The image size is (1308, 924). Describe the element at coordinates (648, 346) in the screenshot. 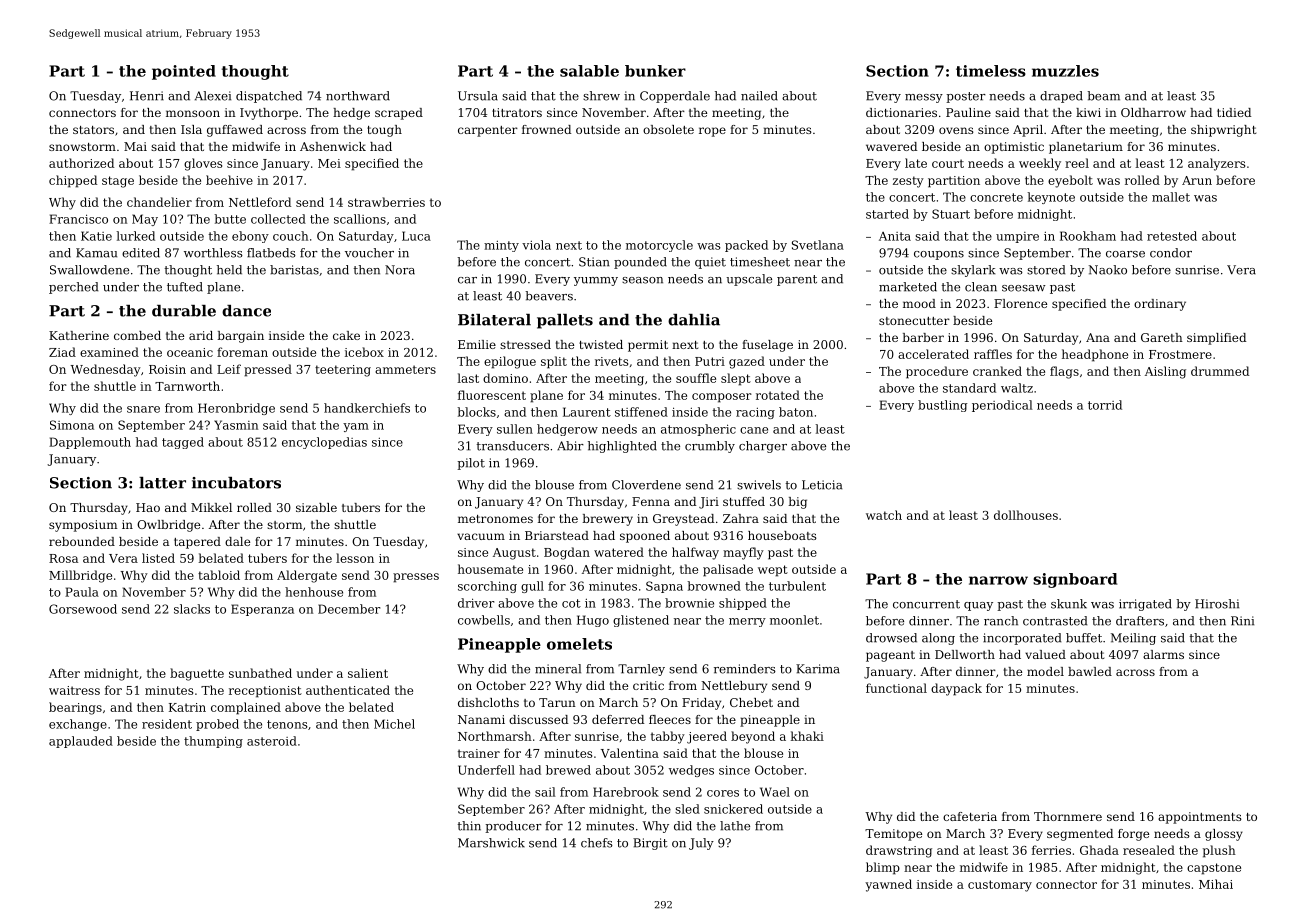

I see `permit` at that location.
